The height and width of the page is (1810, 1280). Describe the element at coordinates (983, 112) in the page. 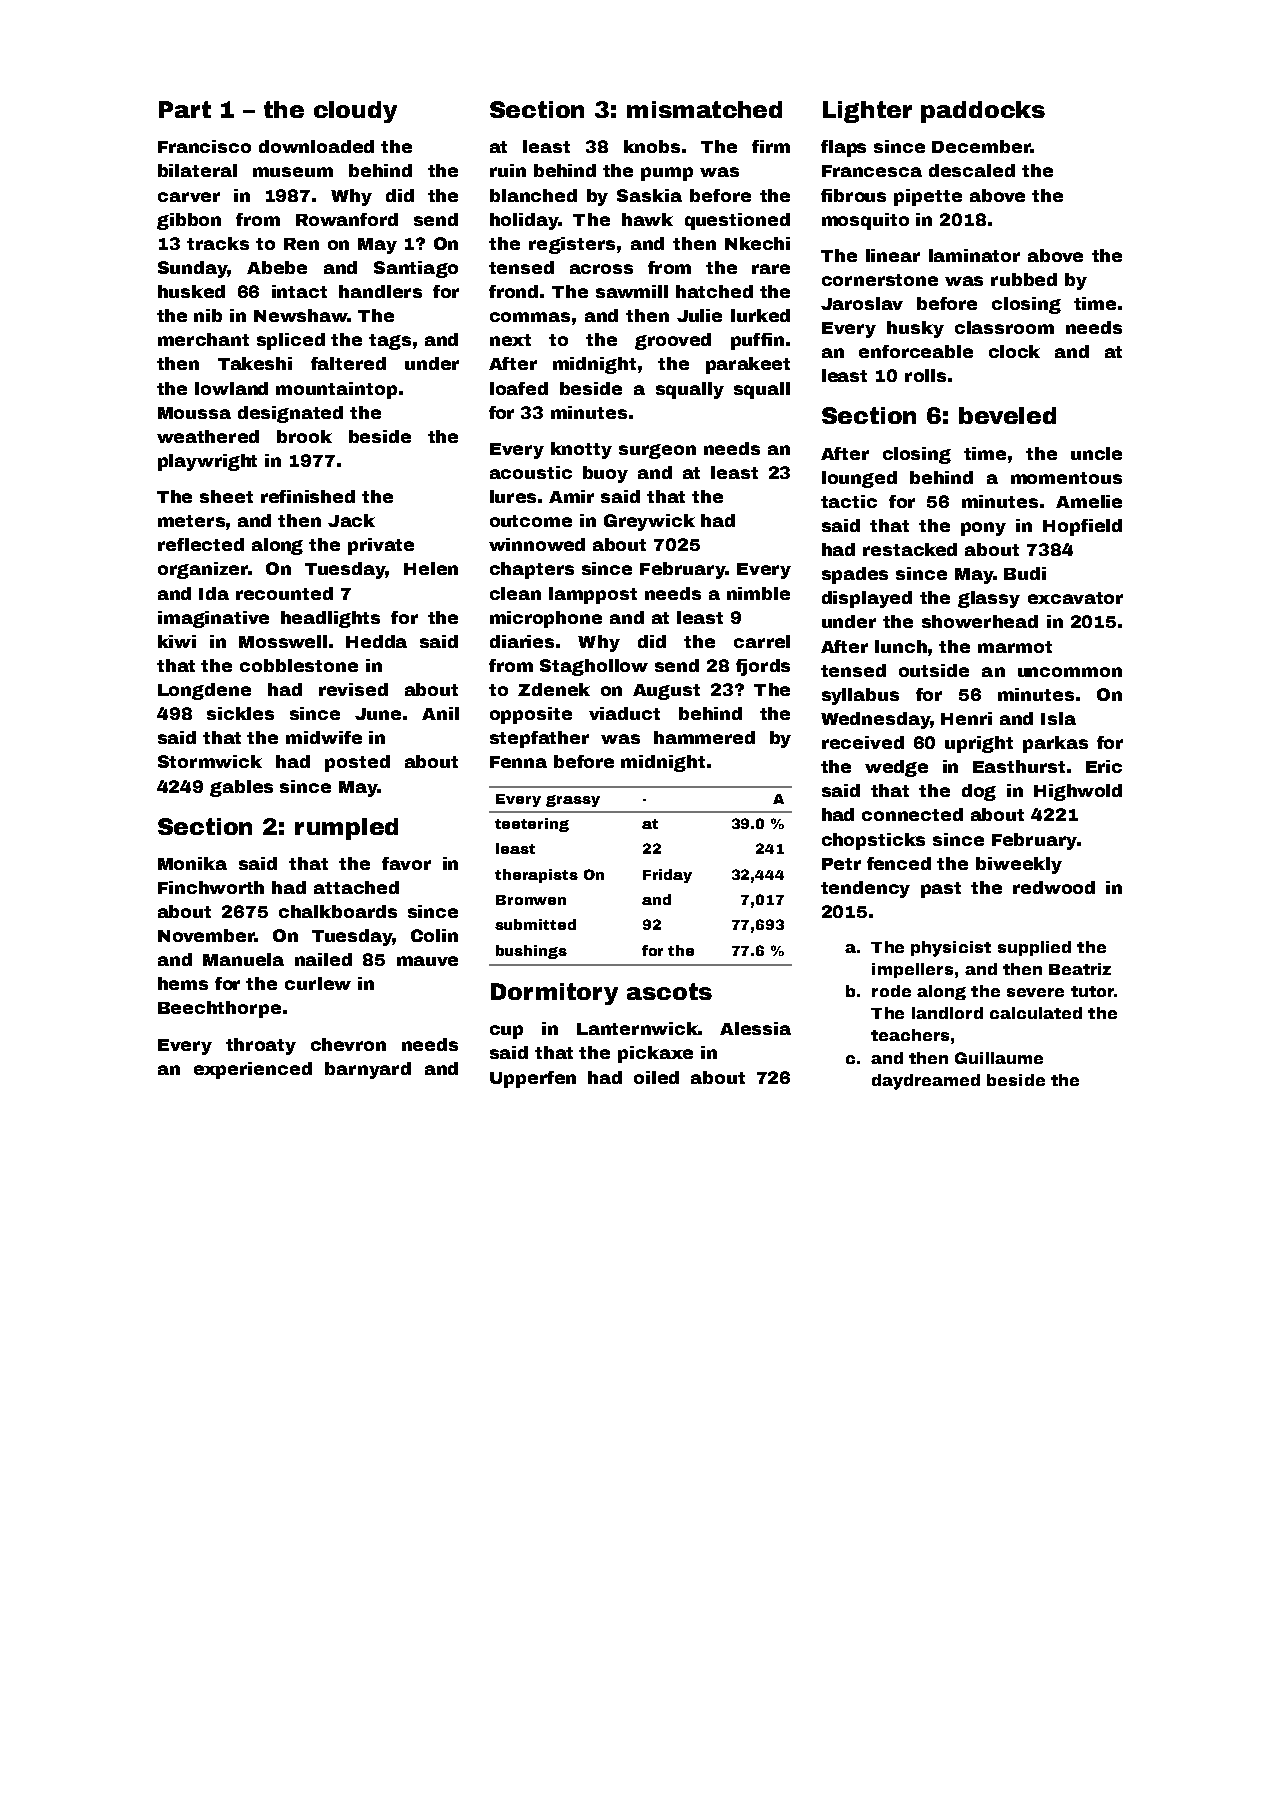

I see `paddocks` at that location.
